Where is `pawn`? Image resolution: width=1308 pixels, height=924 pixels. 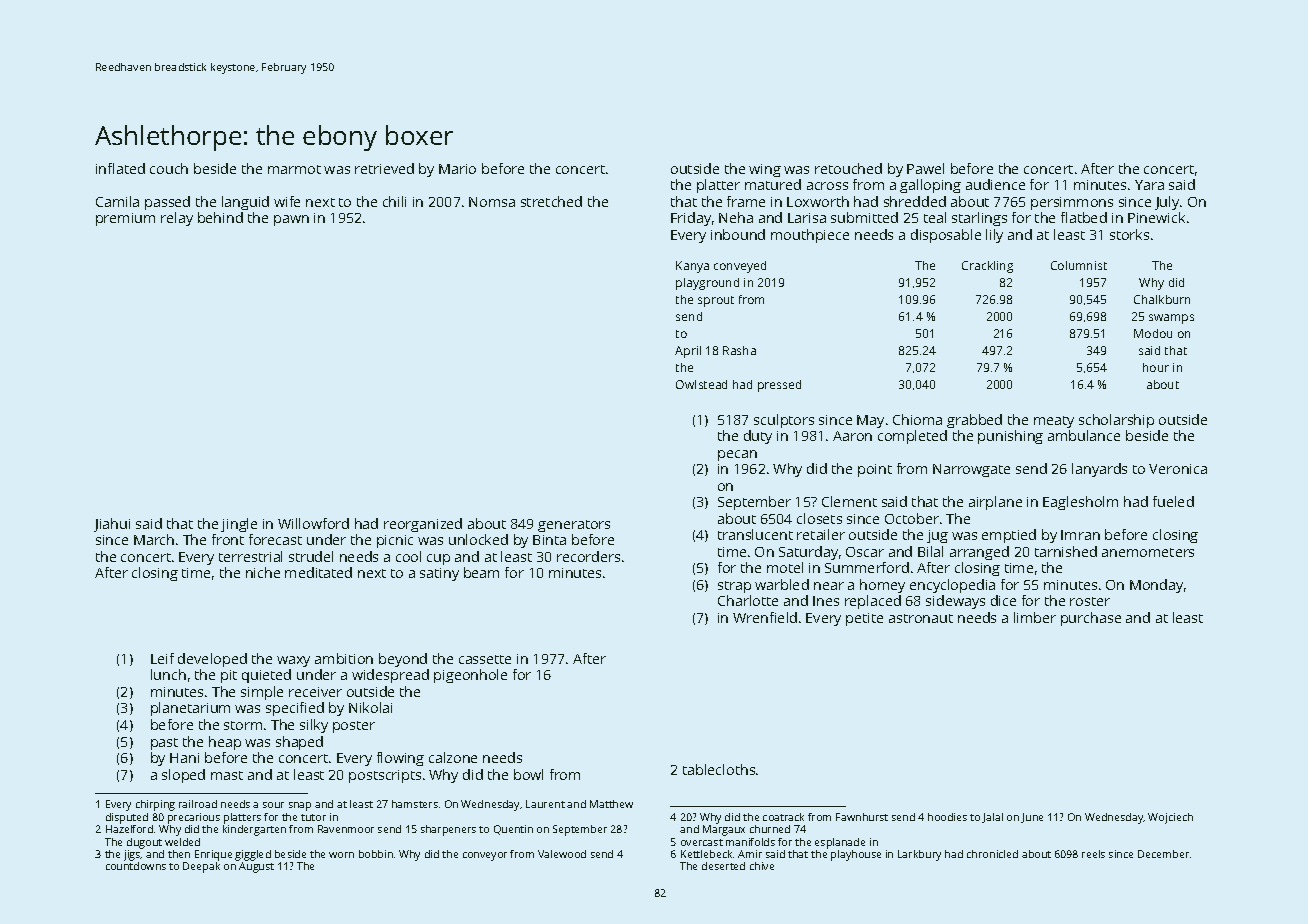 pawn is located at coordinates (291, 220).
